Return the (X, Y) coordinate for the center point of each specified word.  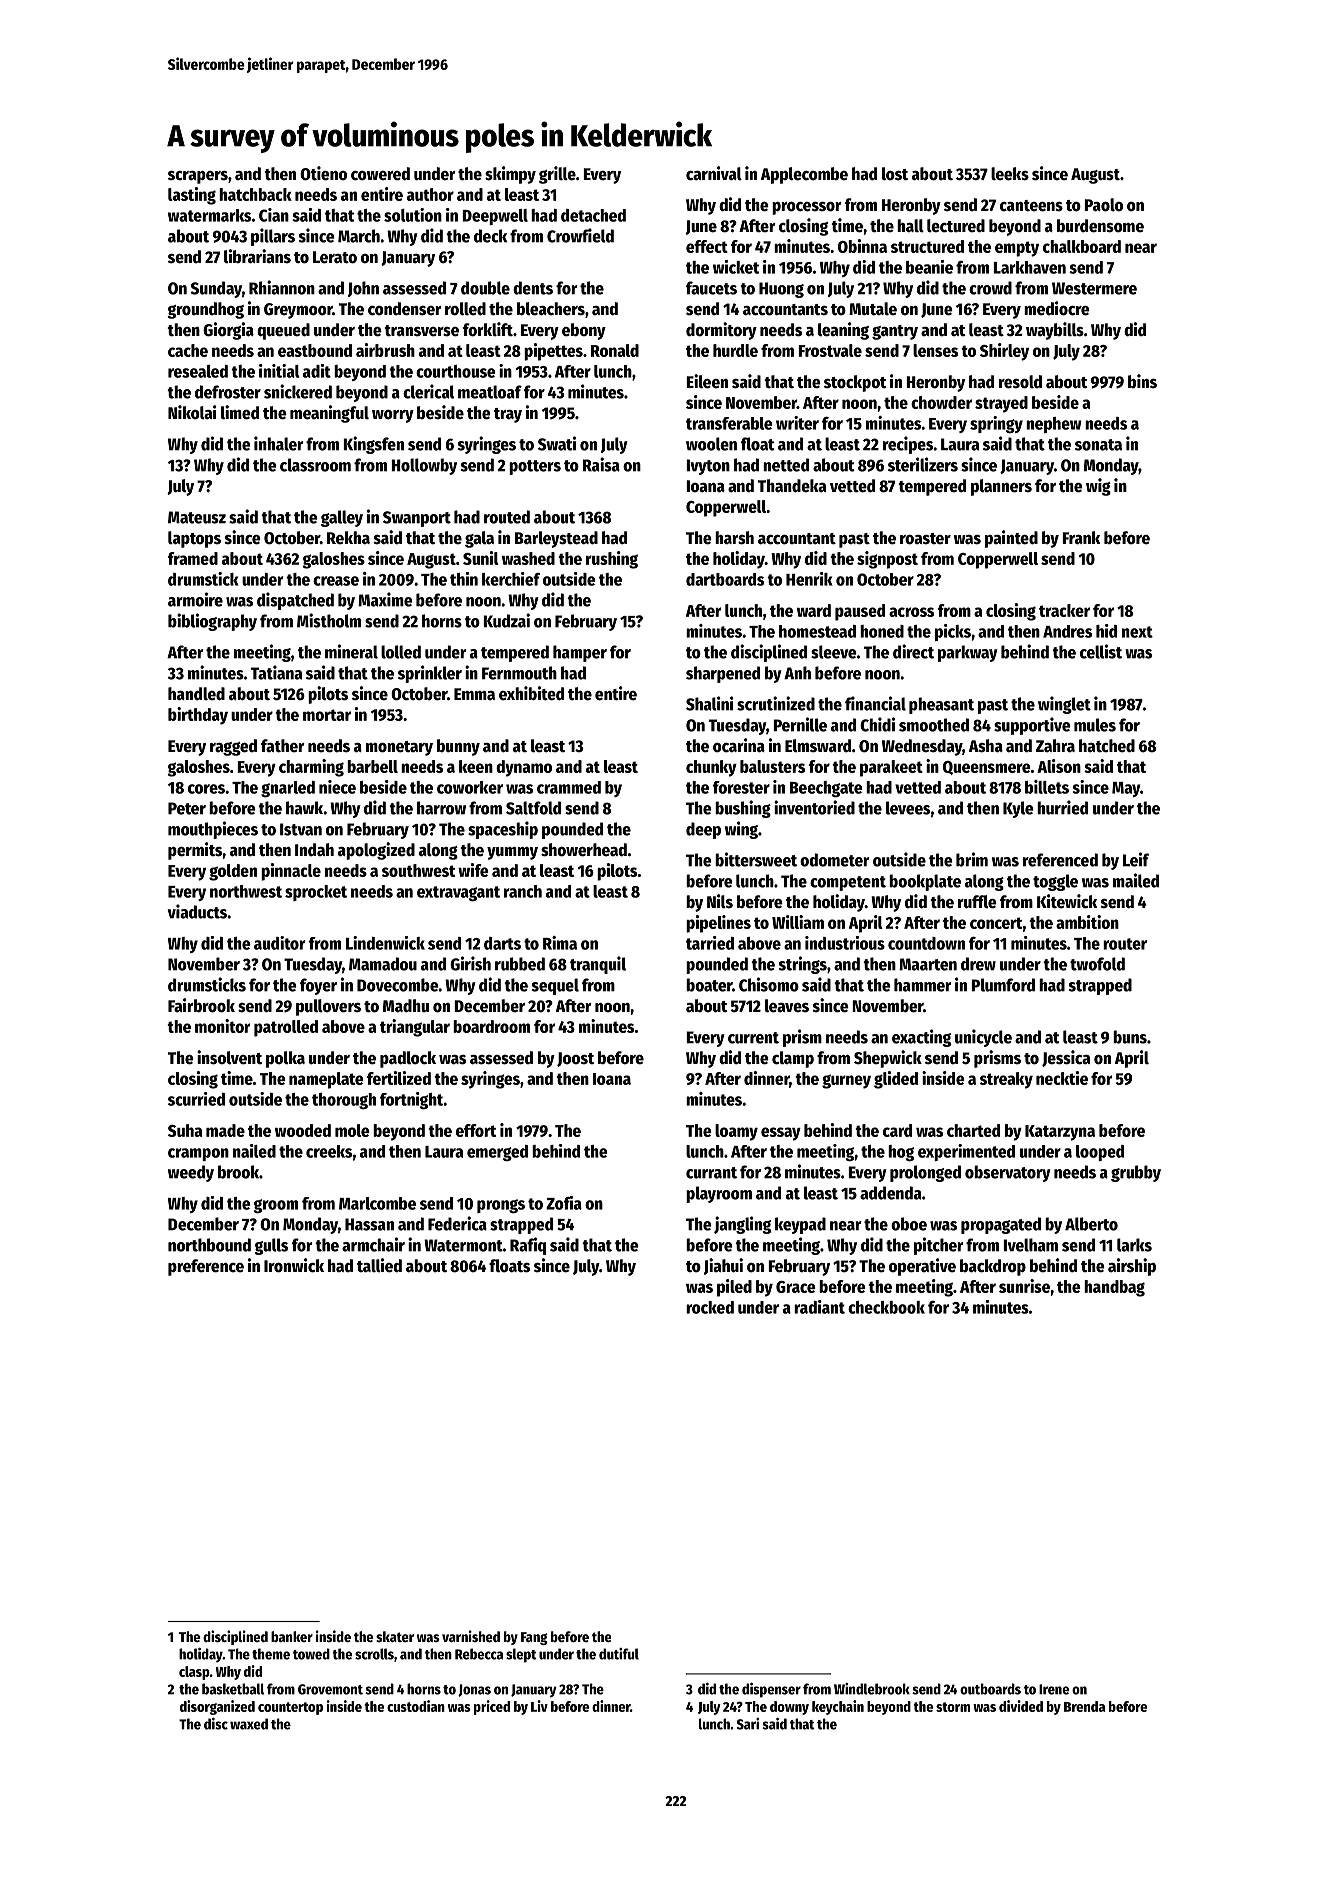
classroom (315, 465)
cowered (380, 174)
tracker (1064, 610)
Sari (748, 1724)
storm (953, 1707)
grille (557, 175)
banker (292, 1636)
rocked (710, 1307)
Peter (187, 808)
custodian (416, 1706)
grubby (1136, 1173)
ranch (523, 891)
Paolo (1103, 205)
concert (996, 923)
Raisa (601, 464)
